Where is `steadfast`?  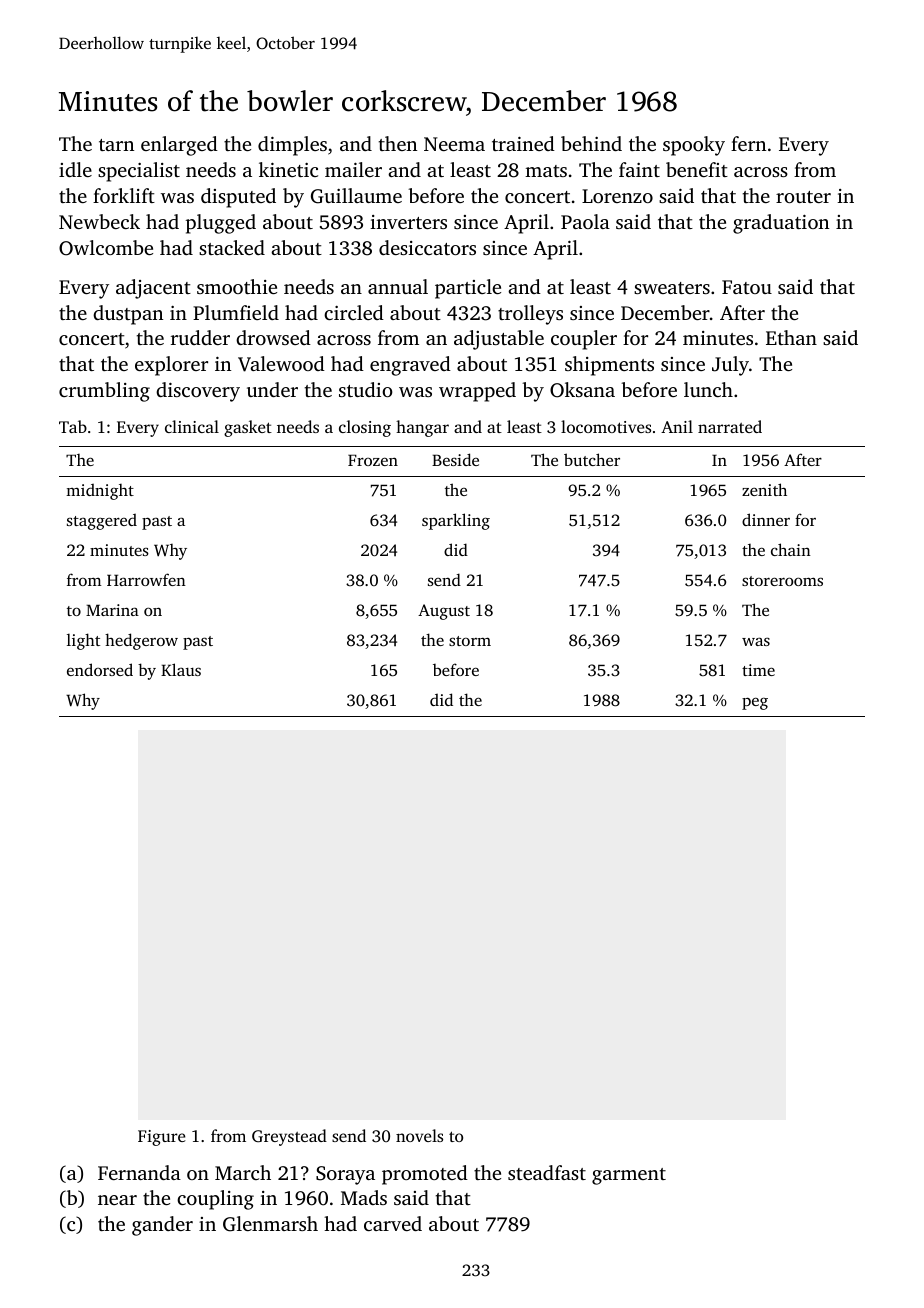 steadfast is located at coordinates (547, 1172).
